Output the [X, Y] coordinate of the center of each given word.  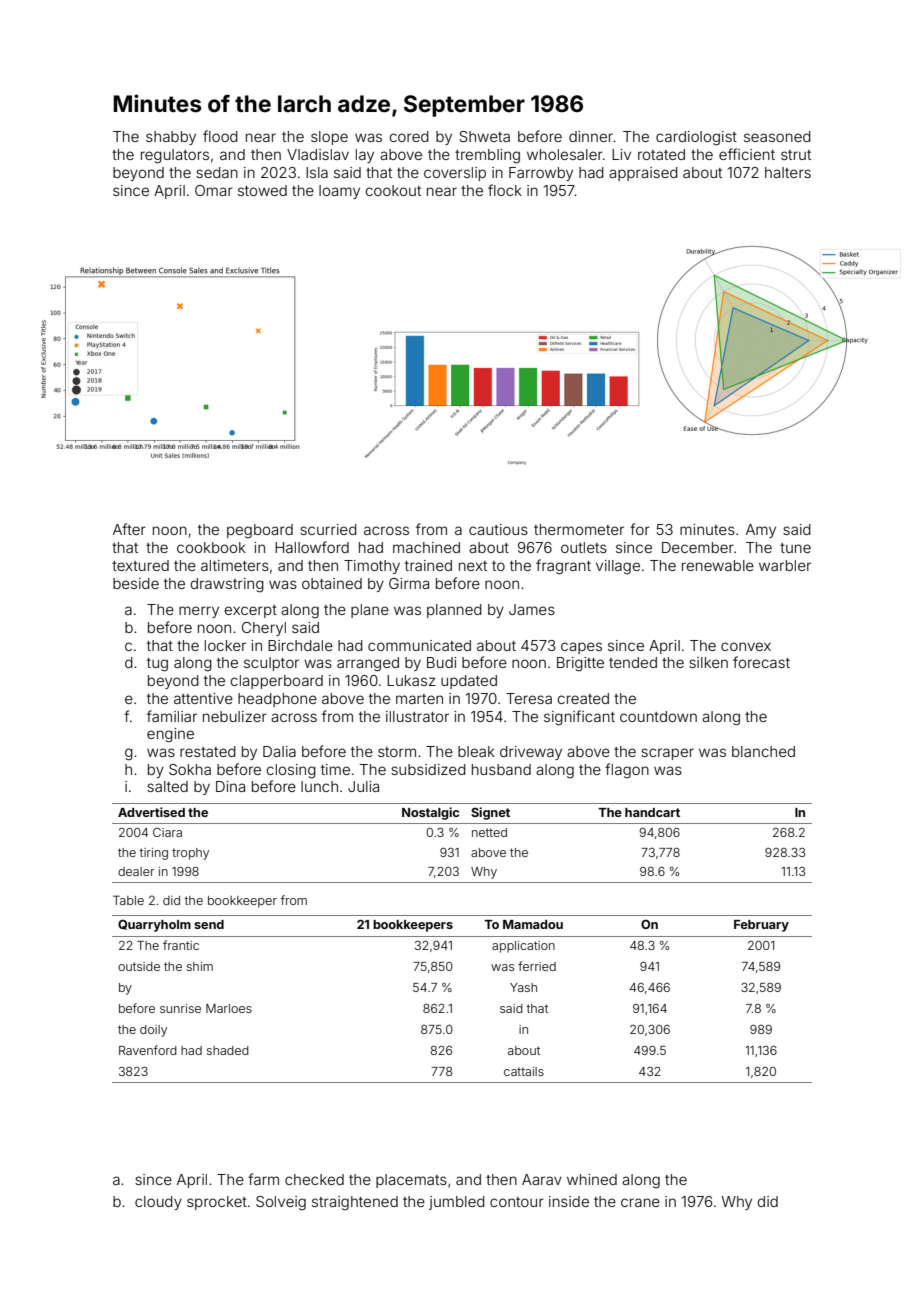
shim [200, 966]
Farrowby [541, 174]
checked [314, 1179]
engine [170, 735]
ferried [537, 966]
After [129, 529]
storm [397, 752]
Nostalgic [430, 813]
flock [505, 190]
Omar [214, 190]
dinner [591, 136]
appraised [643, 174]
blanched [763, 751]
